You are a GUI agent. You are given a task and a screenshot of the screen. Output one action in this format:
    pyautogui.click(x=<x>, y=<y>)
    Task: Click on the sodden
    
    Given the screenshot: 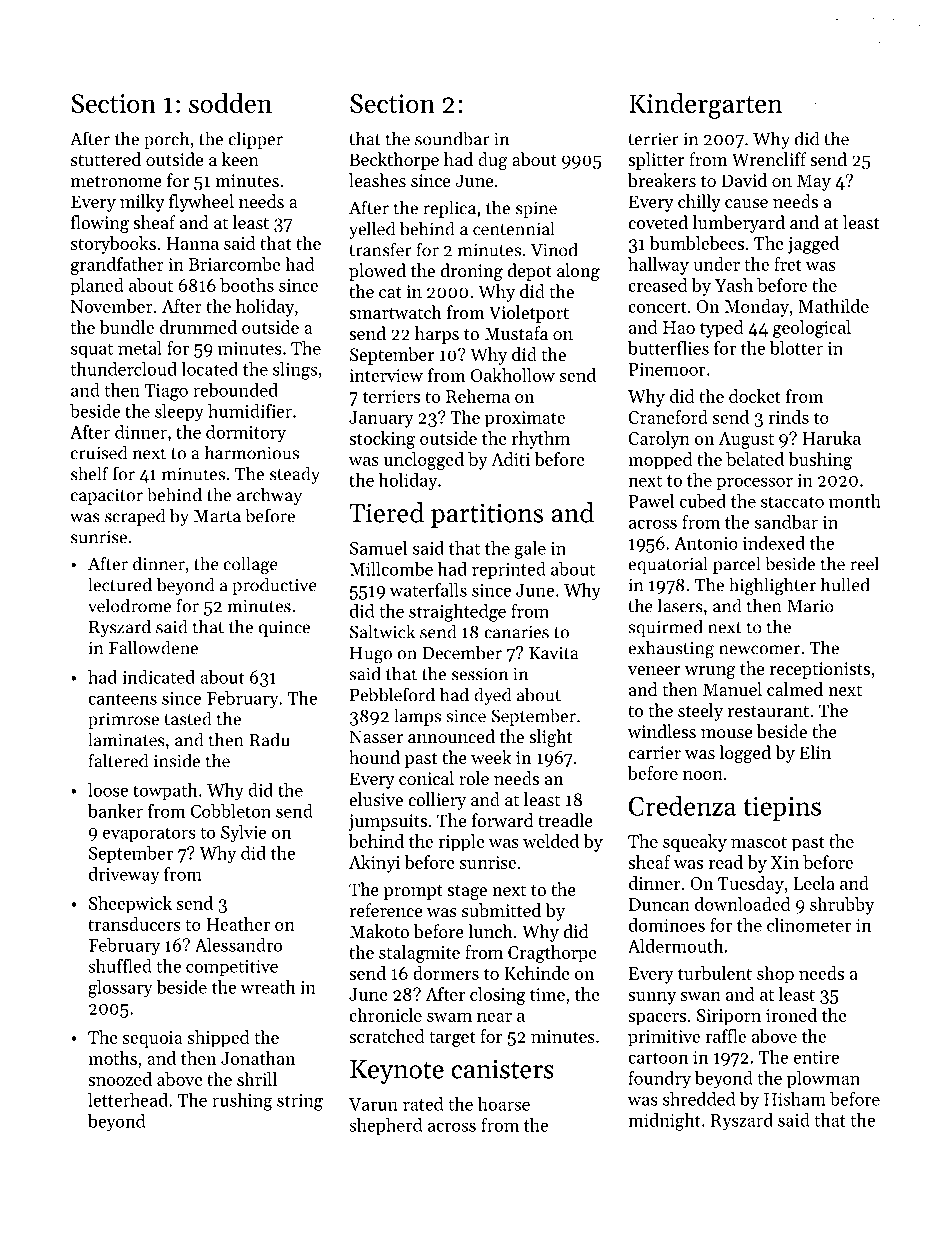 What is the action you would take?
    pyautogui.click(x=230, y=102)
